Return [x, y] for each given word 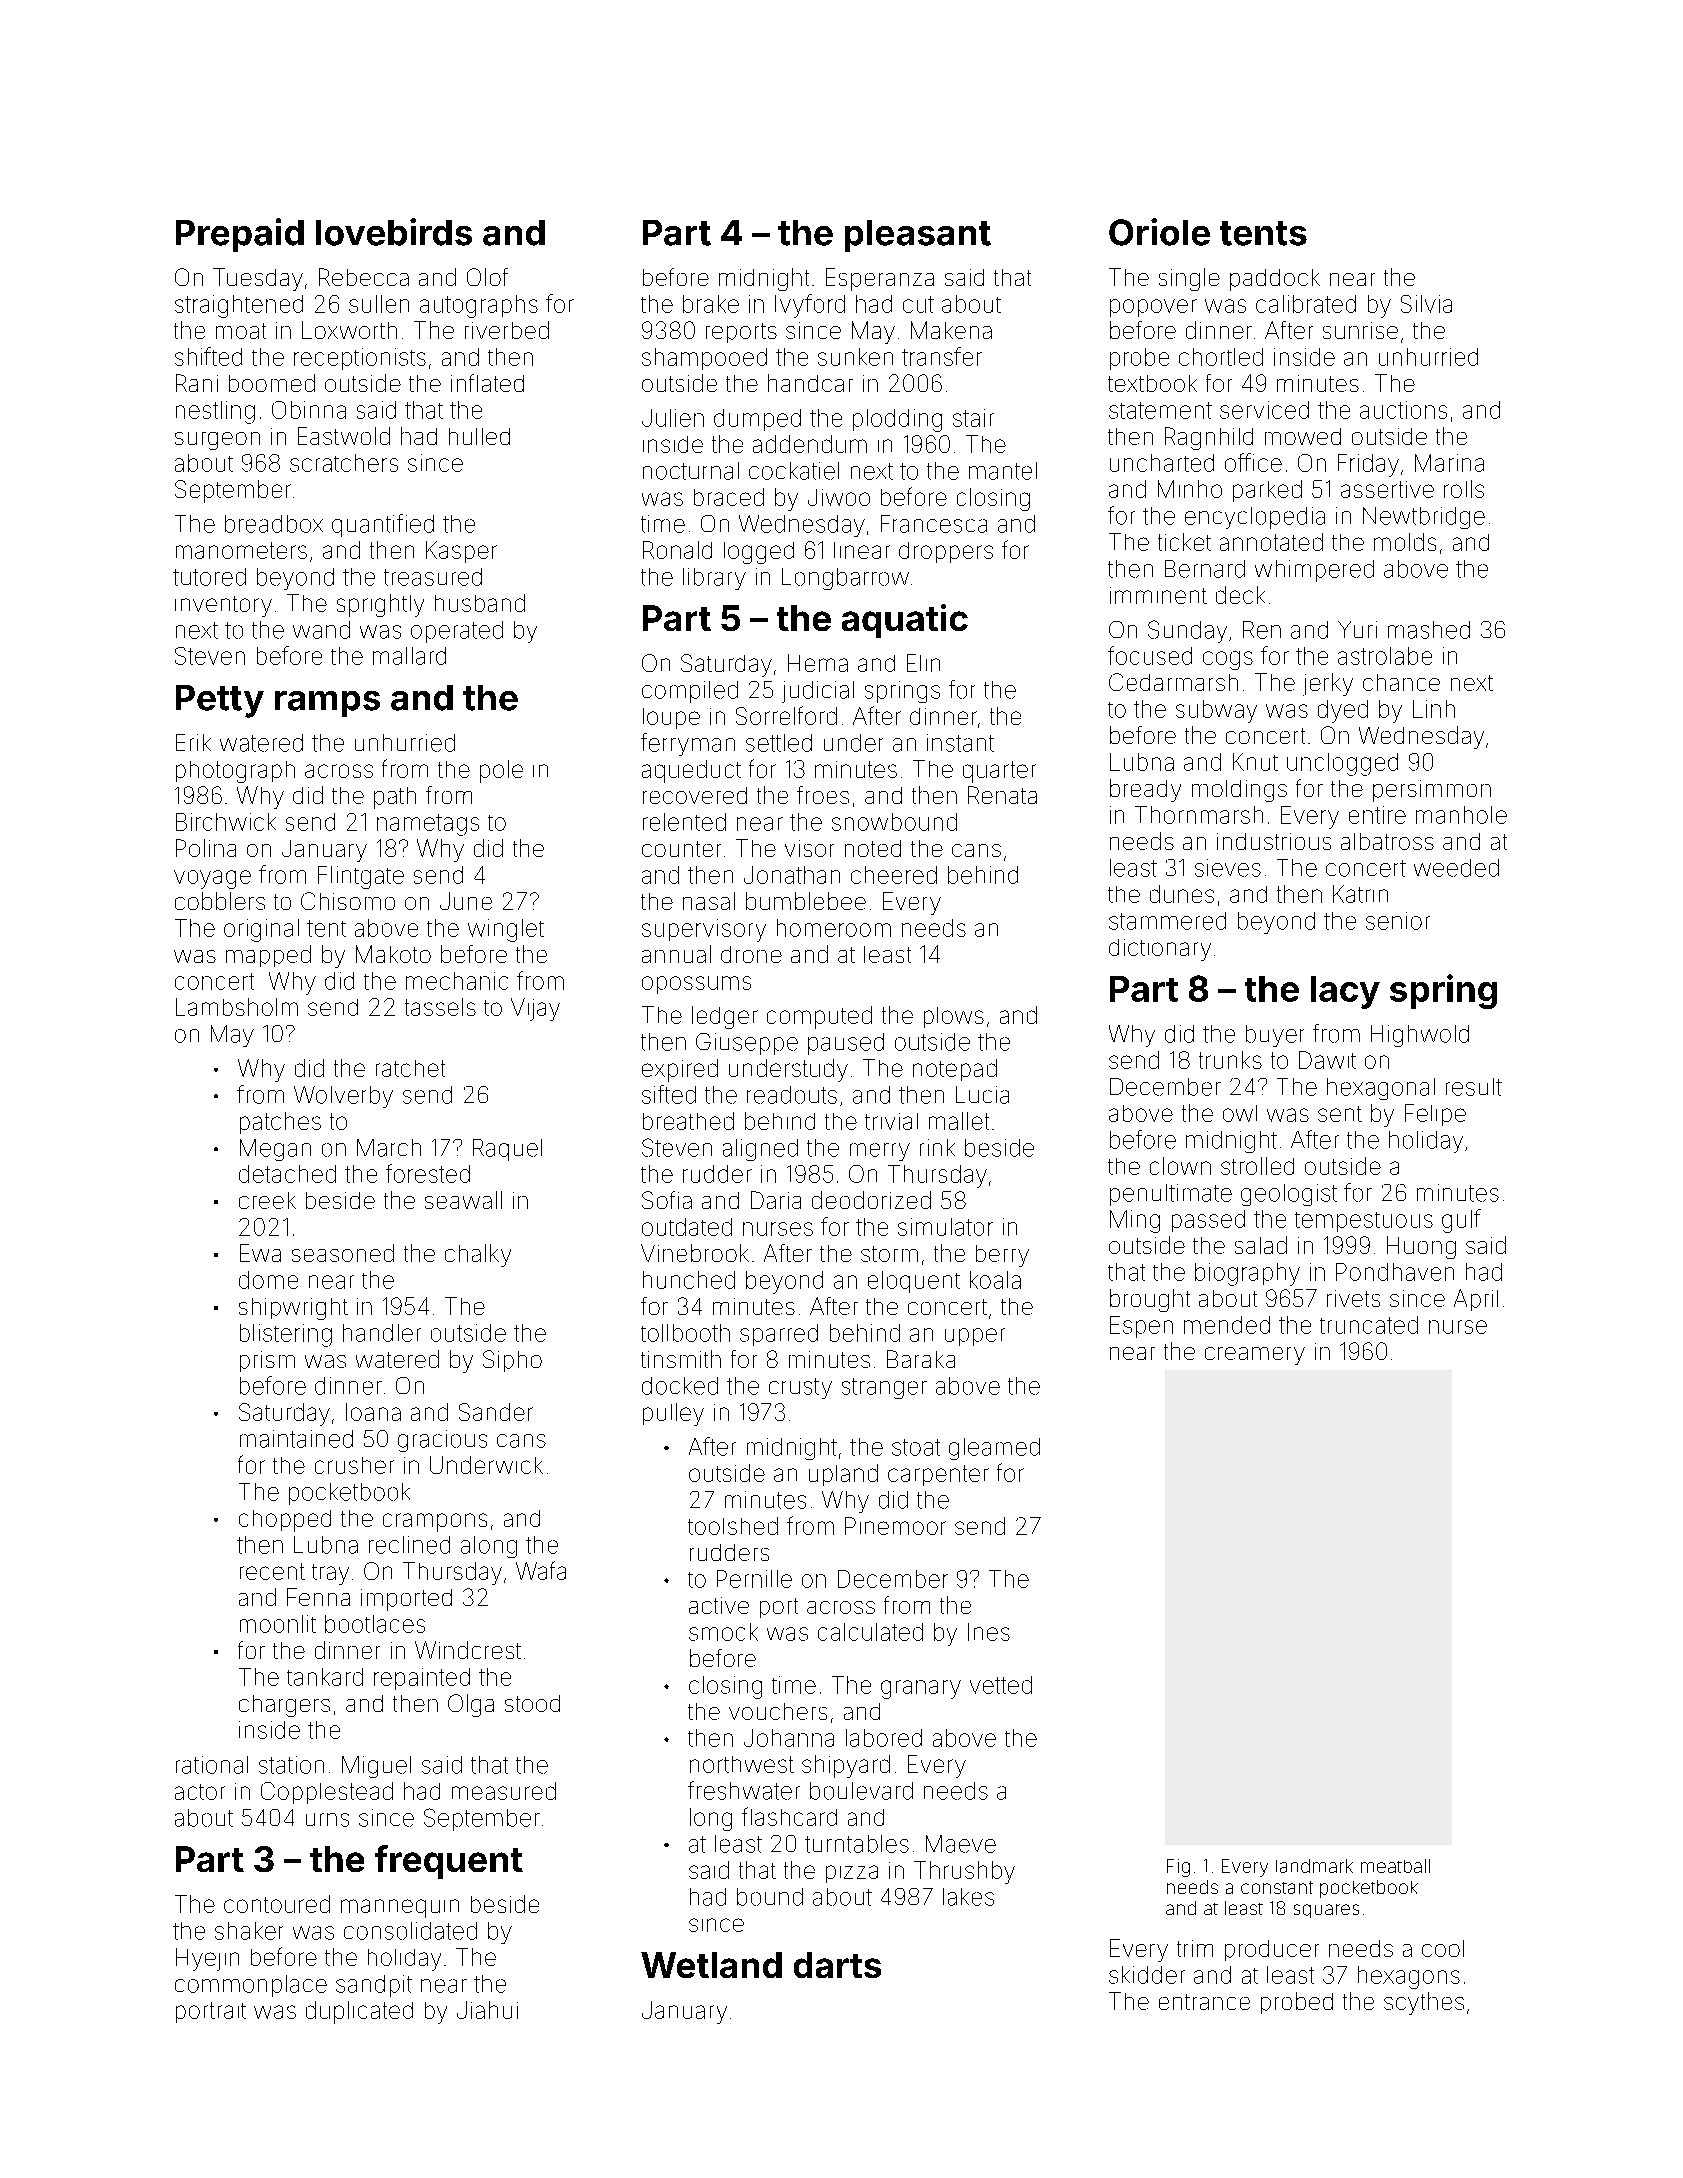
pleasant [918, 236]
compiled [690, 692]
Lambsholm [237, 1007]
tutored [209, 577]
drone [751, 954]
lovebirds [394, 232]
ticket [1184, 542]
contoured [277, 1904]
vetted [1001, 1685]
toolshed [733, 1526]
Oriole [1159, 232]
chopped [285, 1521]
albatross [1387, 841]
